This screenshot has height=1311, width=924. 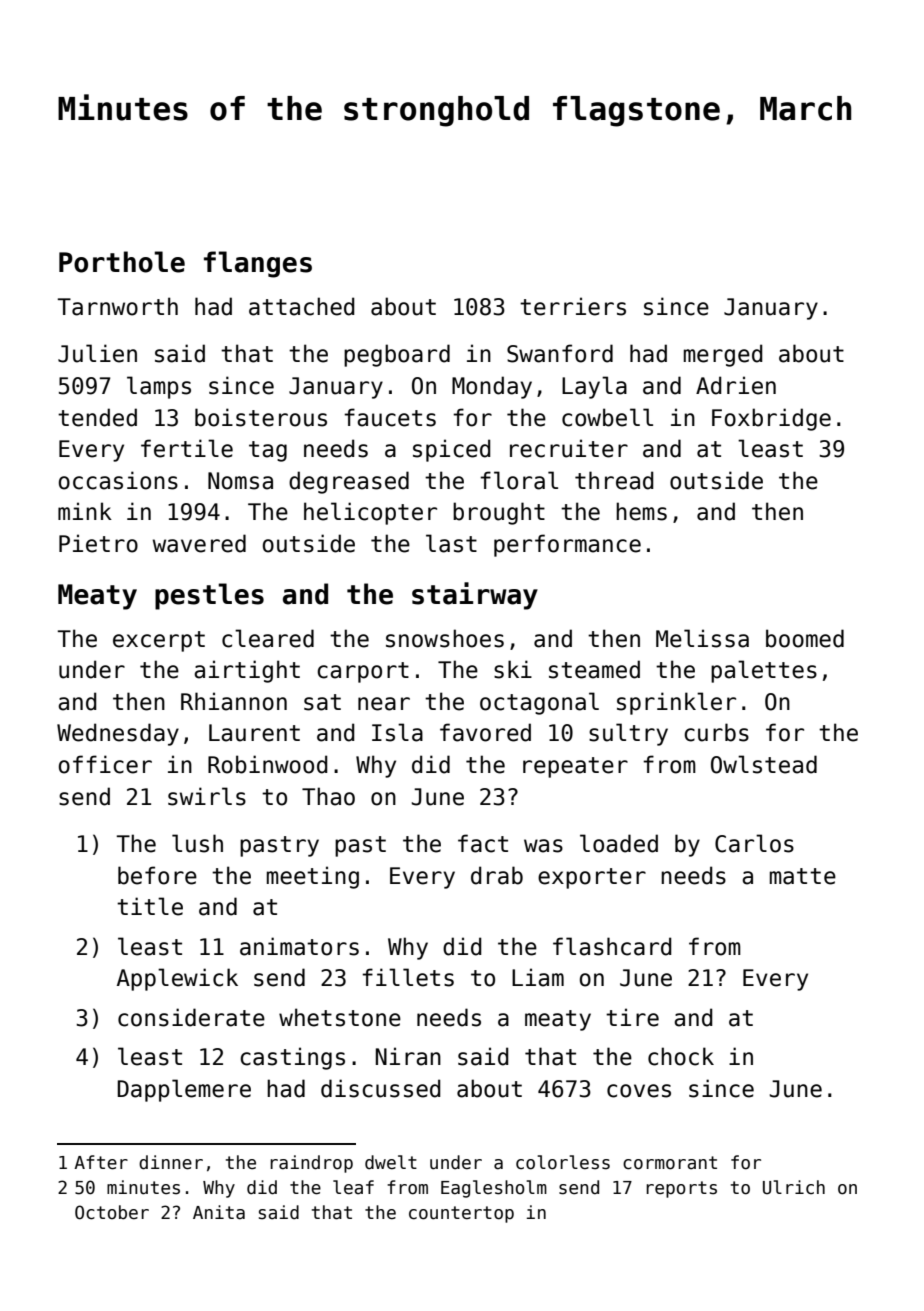 What do you see at coordinates (539, 703) in the screenshot?
I see `octagonal` at bounding box center [539, 703].
